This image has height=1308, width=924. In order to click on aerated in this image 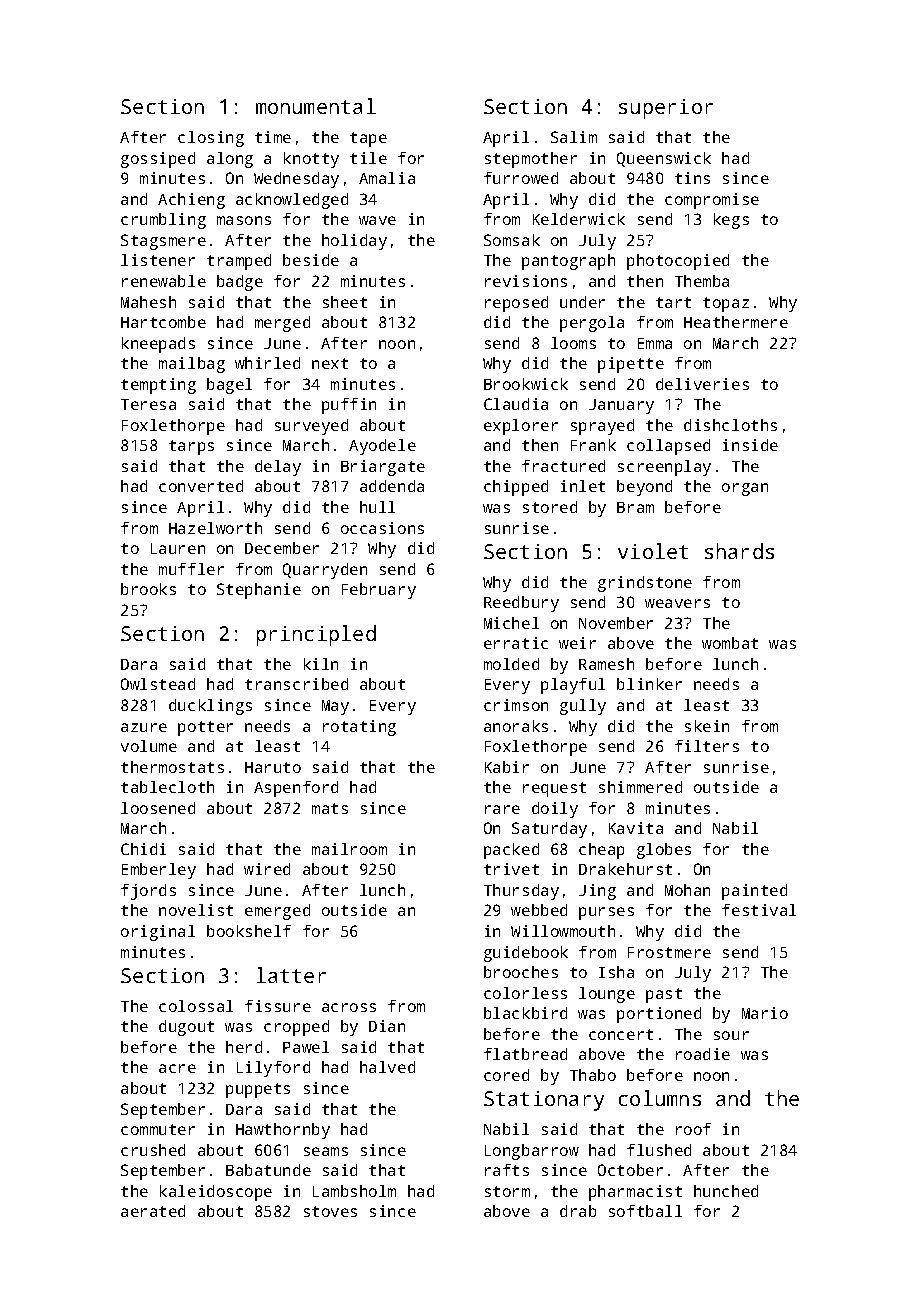, I will do `click(153, 1211)`.
